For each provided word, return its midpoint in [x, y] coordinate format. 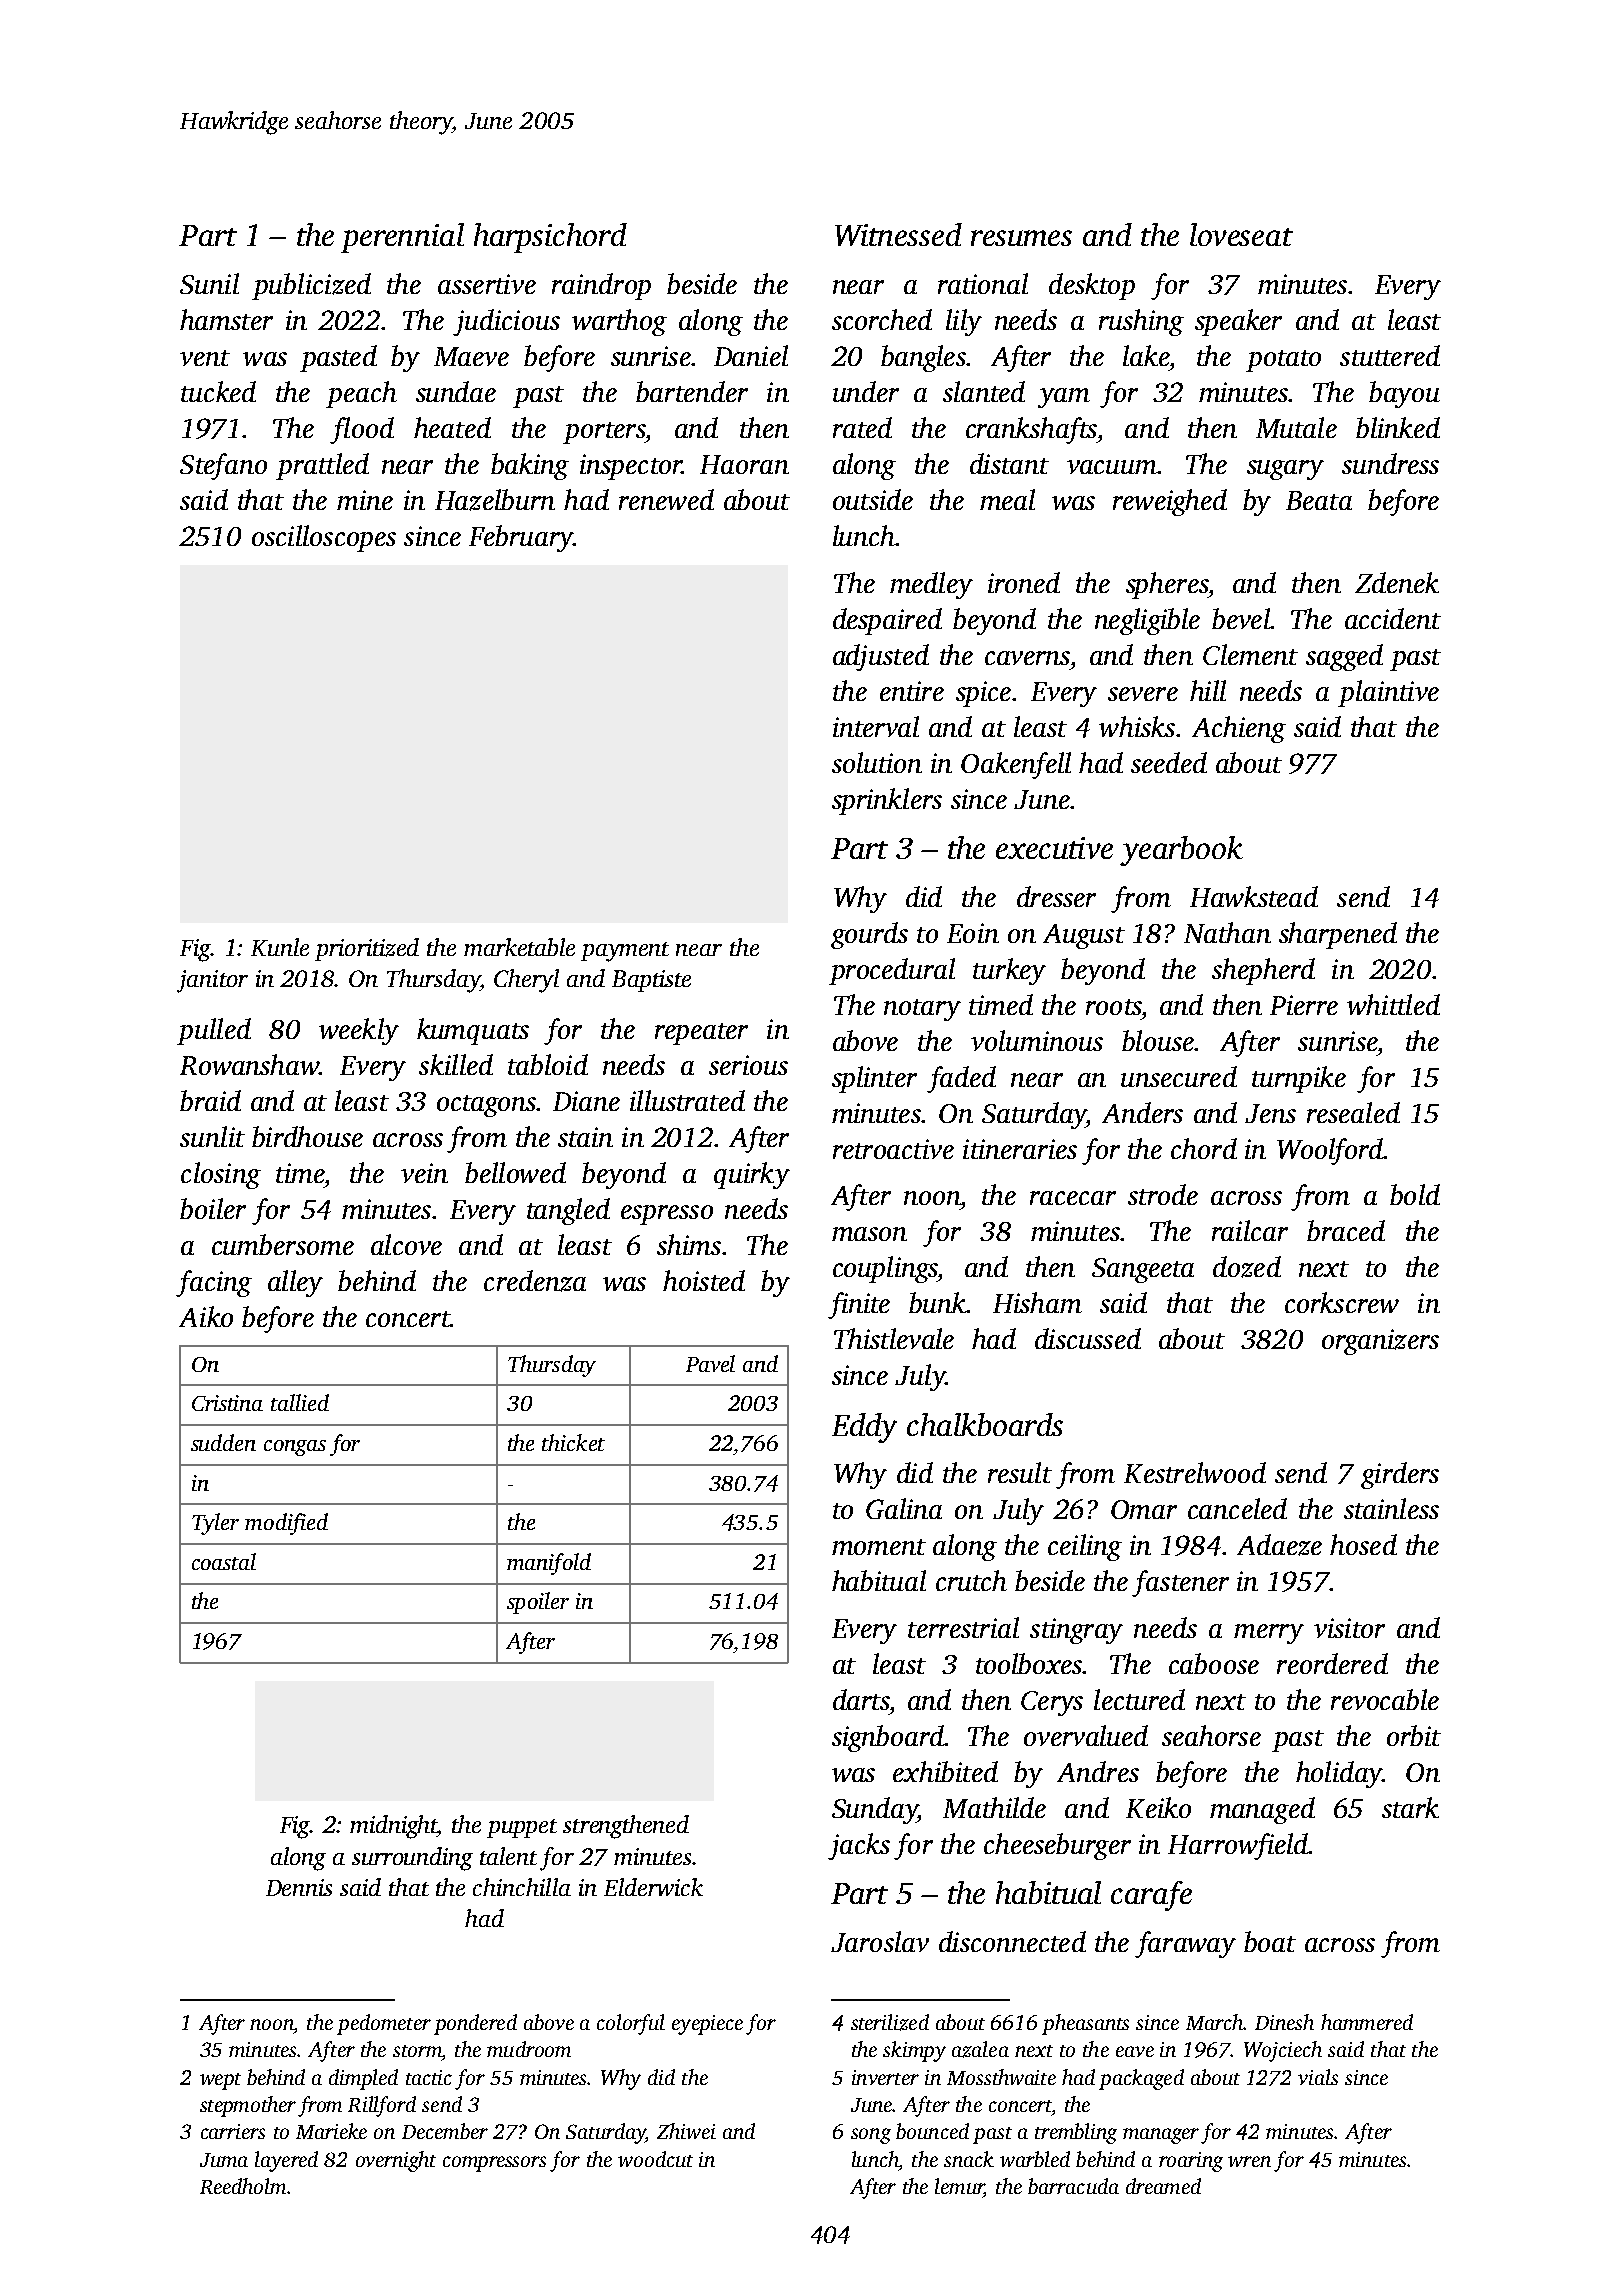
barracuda [1073, 2186]
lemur [959, 2187]
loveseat [1241, 234]
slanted [984, 391]
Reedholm [243, 2186]
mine [365, 500]
